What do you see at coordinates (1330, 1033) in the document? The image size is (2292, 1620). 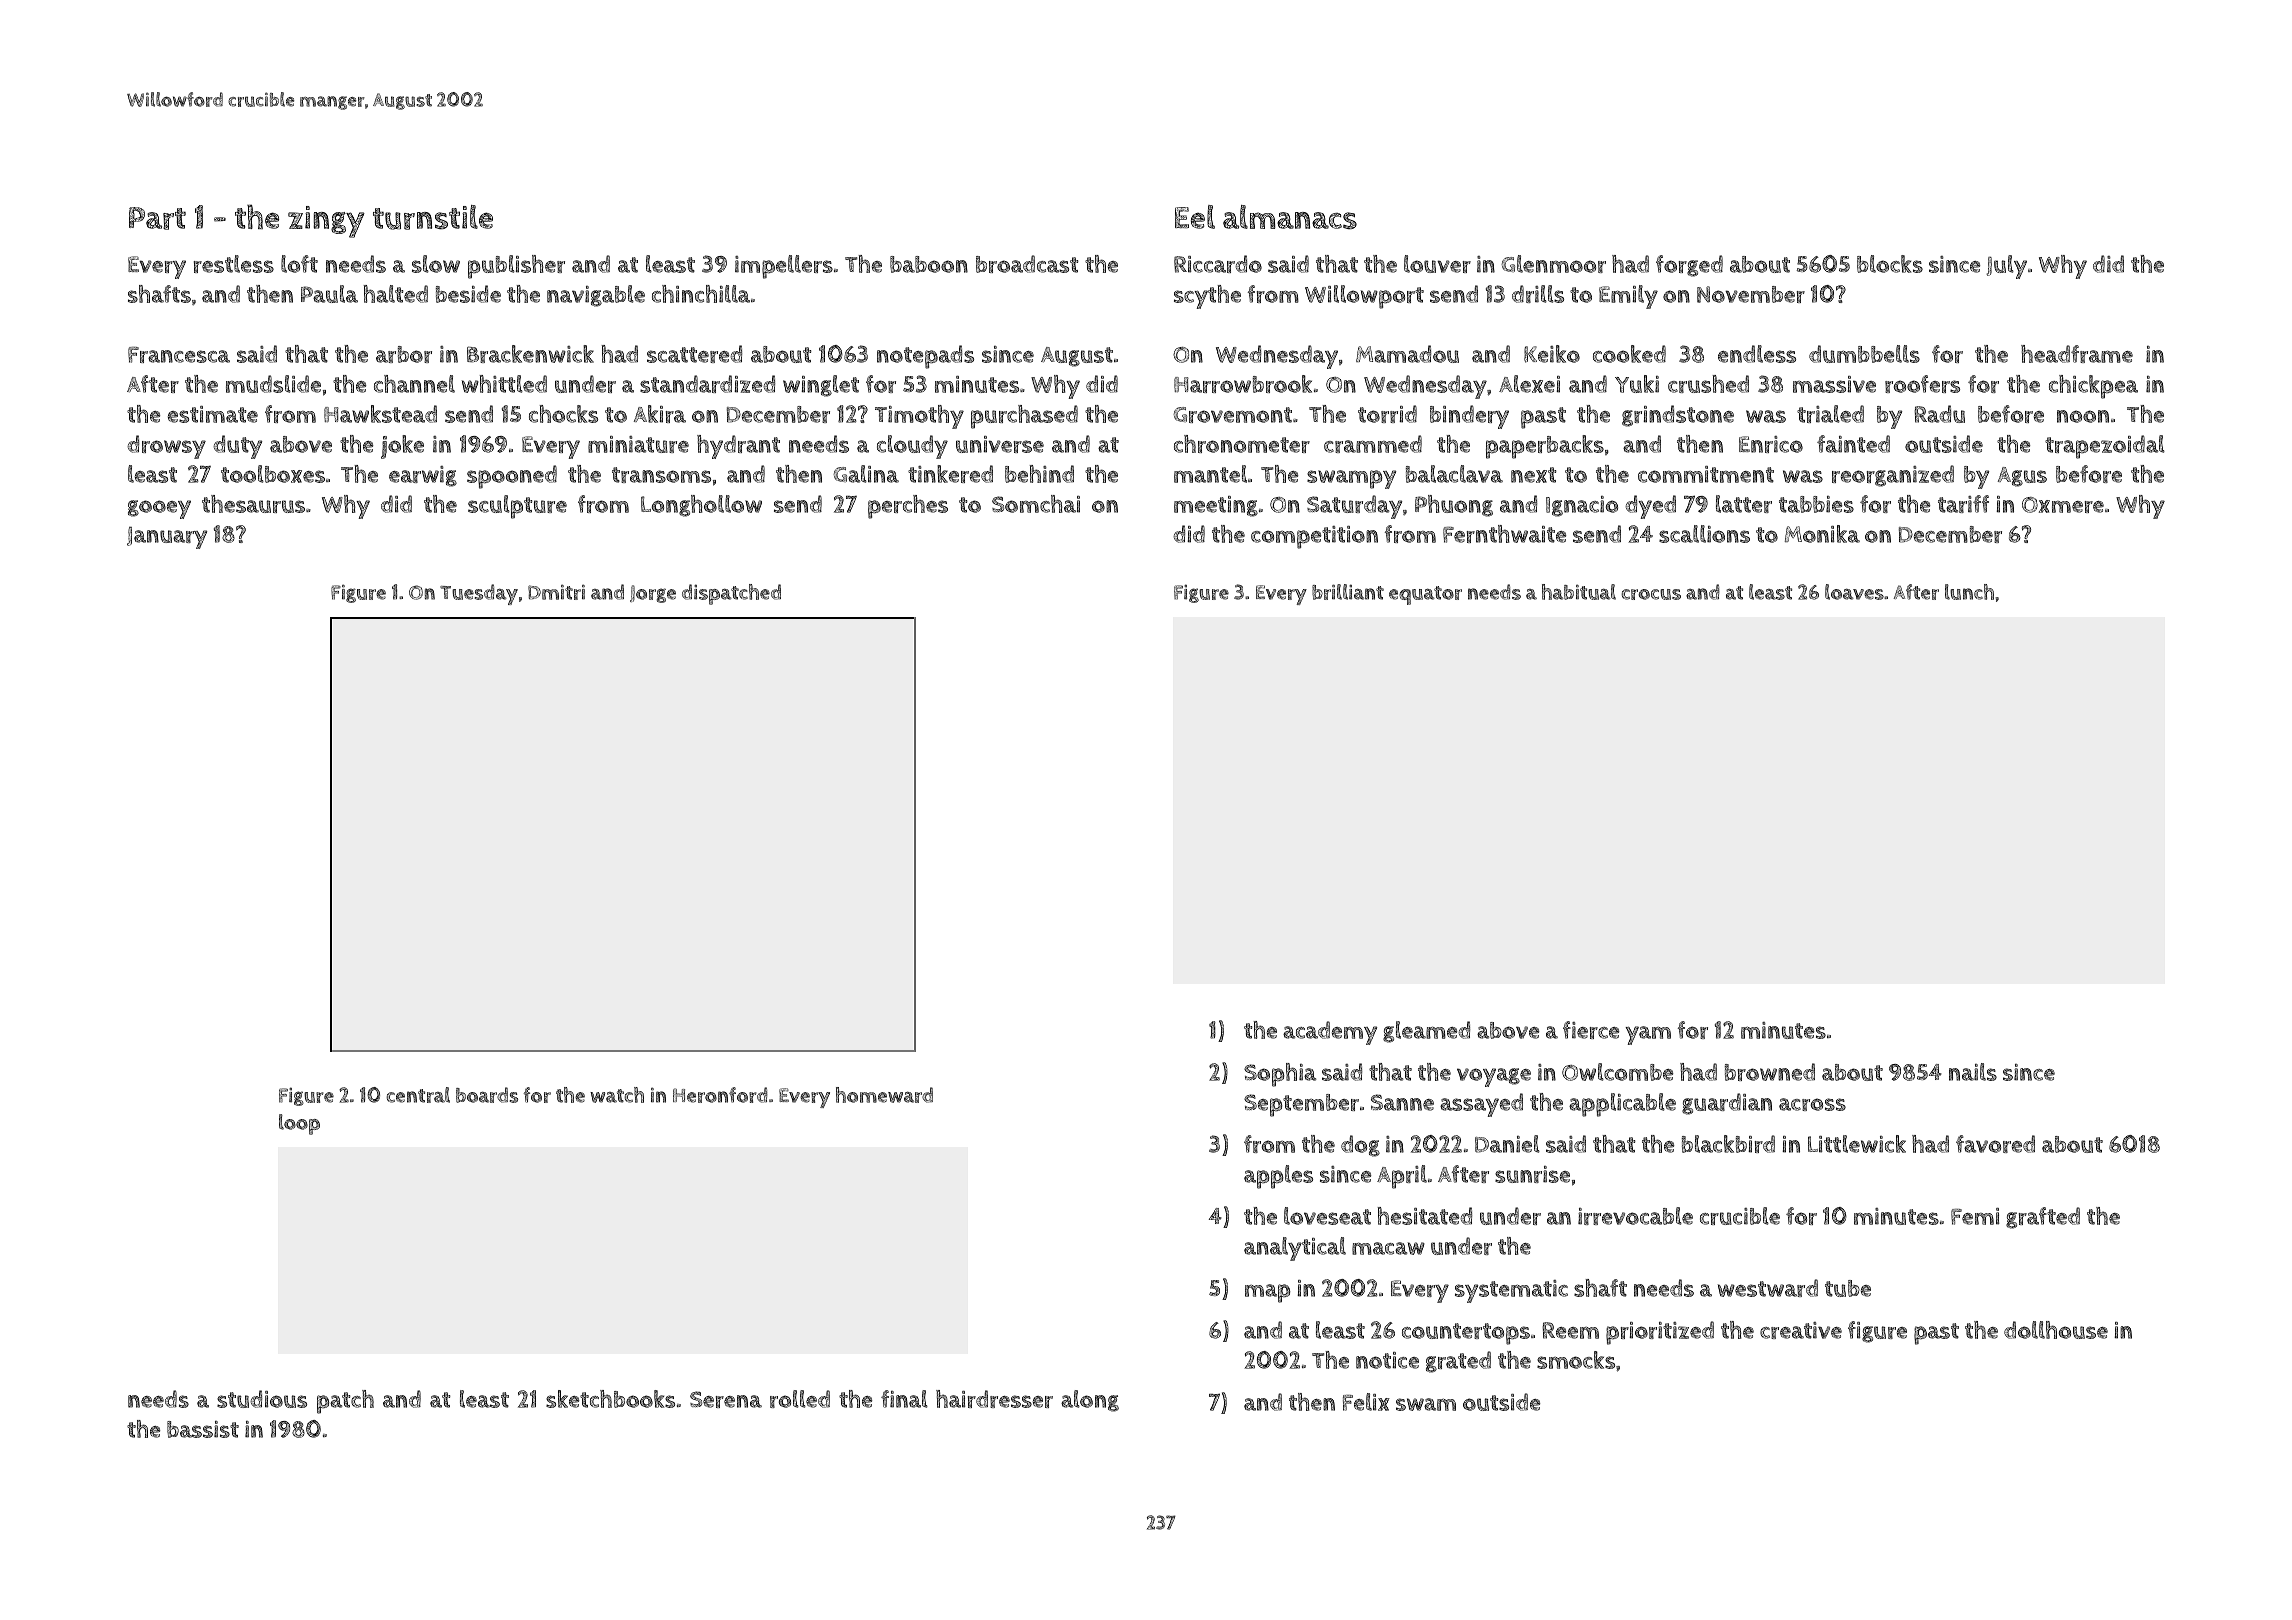 I see `academy` at bounding box center [1330, 1033].
